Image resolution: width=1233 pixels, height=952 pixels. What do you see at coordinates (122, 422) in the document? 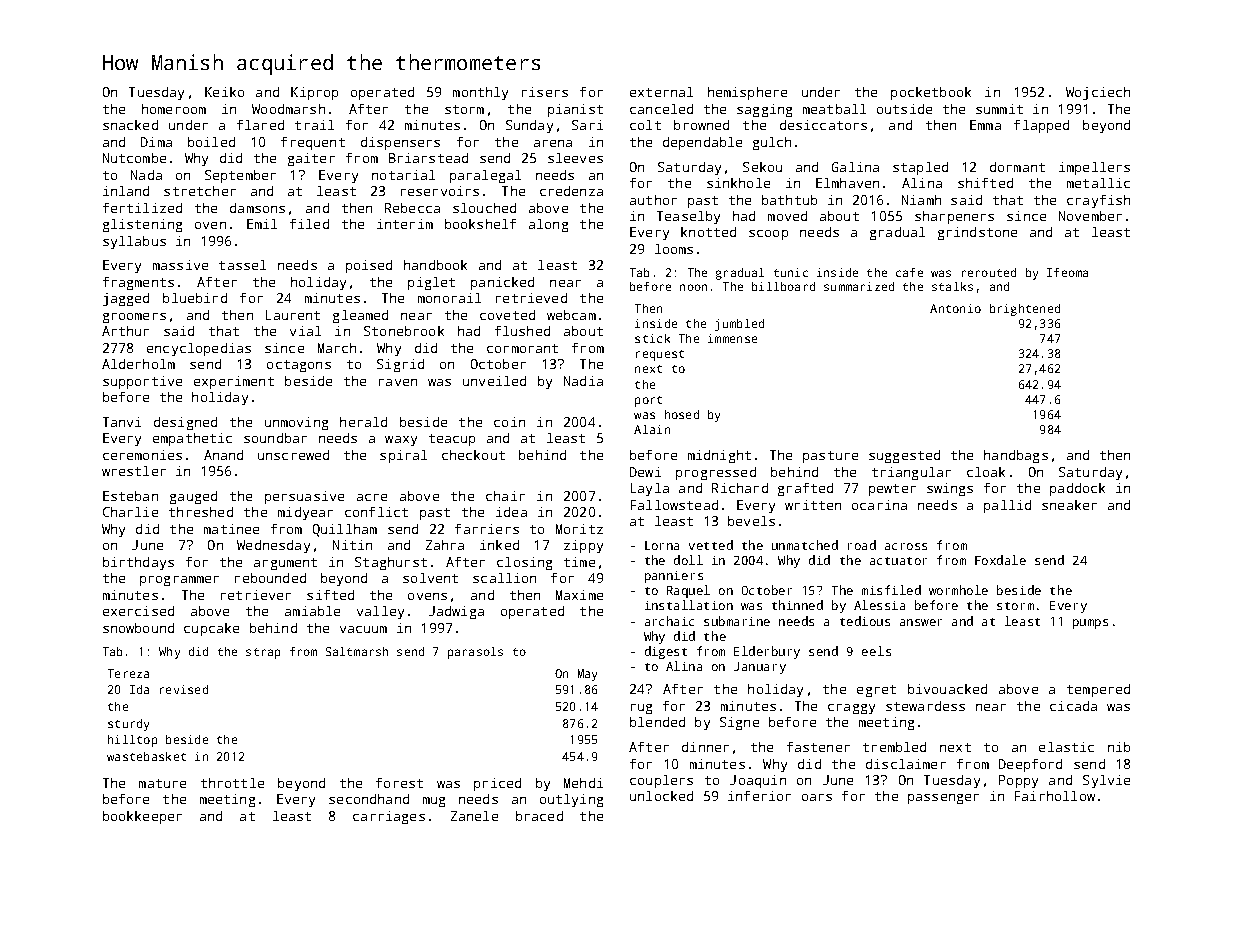
I see `Tanvi` at bounding box center [122, 422].
